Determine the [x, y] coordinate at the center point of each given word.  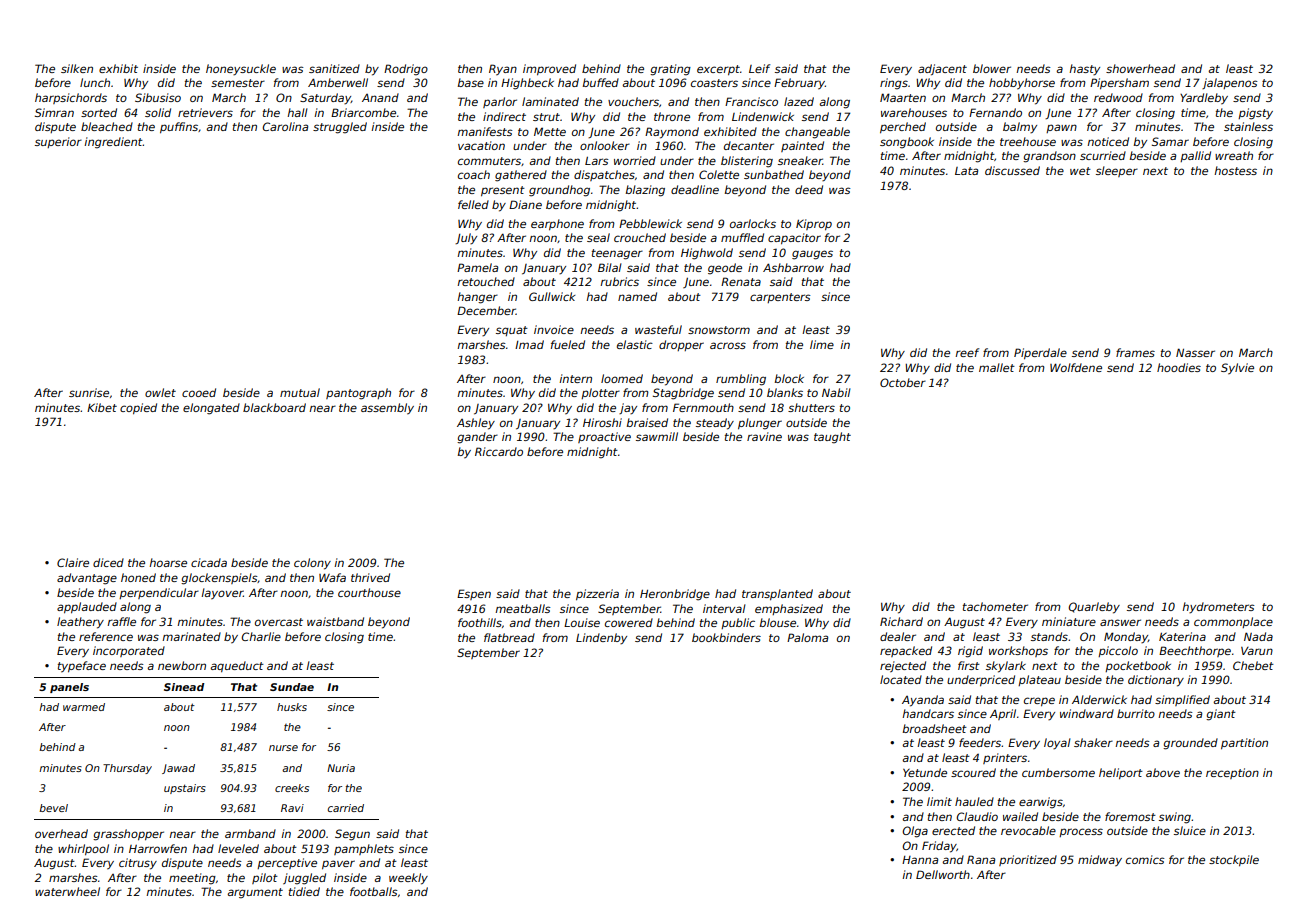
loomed [622, 378]
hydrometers [1218, 608]
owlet [160, 392]
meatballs [523, 608]
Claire [73, 562]
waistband [335, 621]
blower [992, 68]
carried [346, 808]
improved [549, 69]
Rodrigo [406, 70]
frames [1135, 352]
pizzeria [597, 594]
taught [832, 438]
